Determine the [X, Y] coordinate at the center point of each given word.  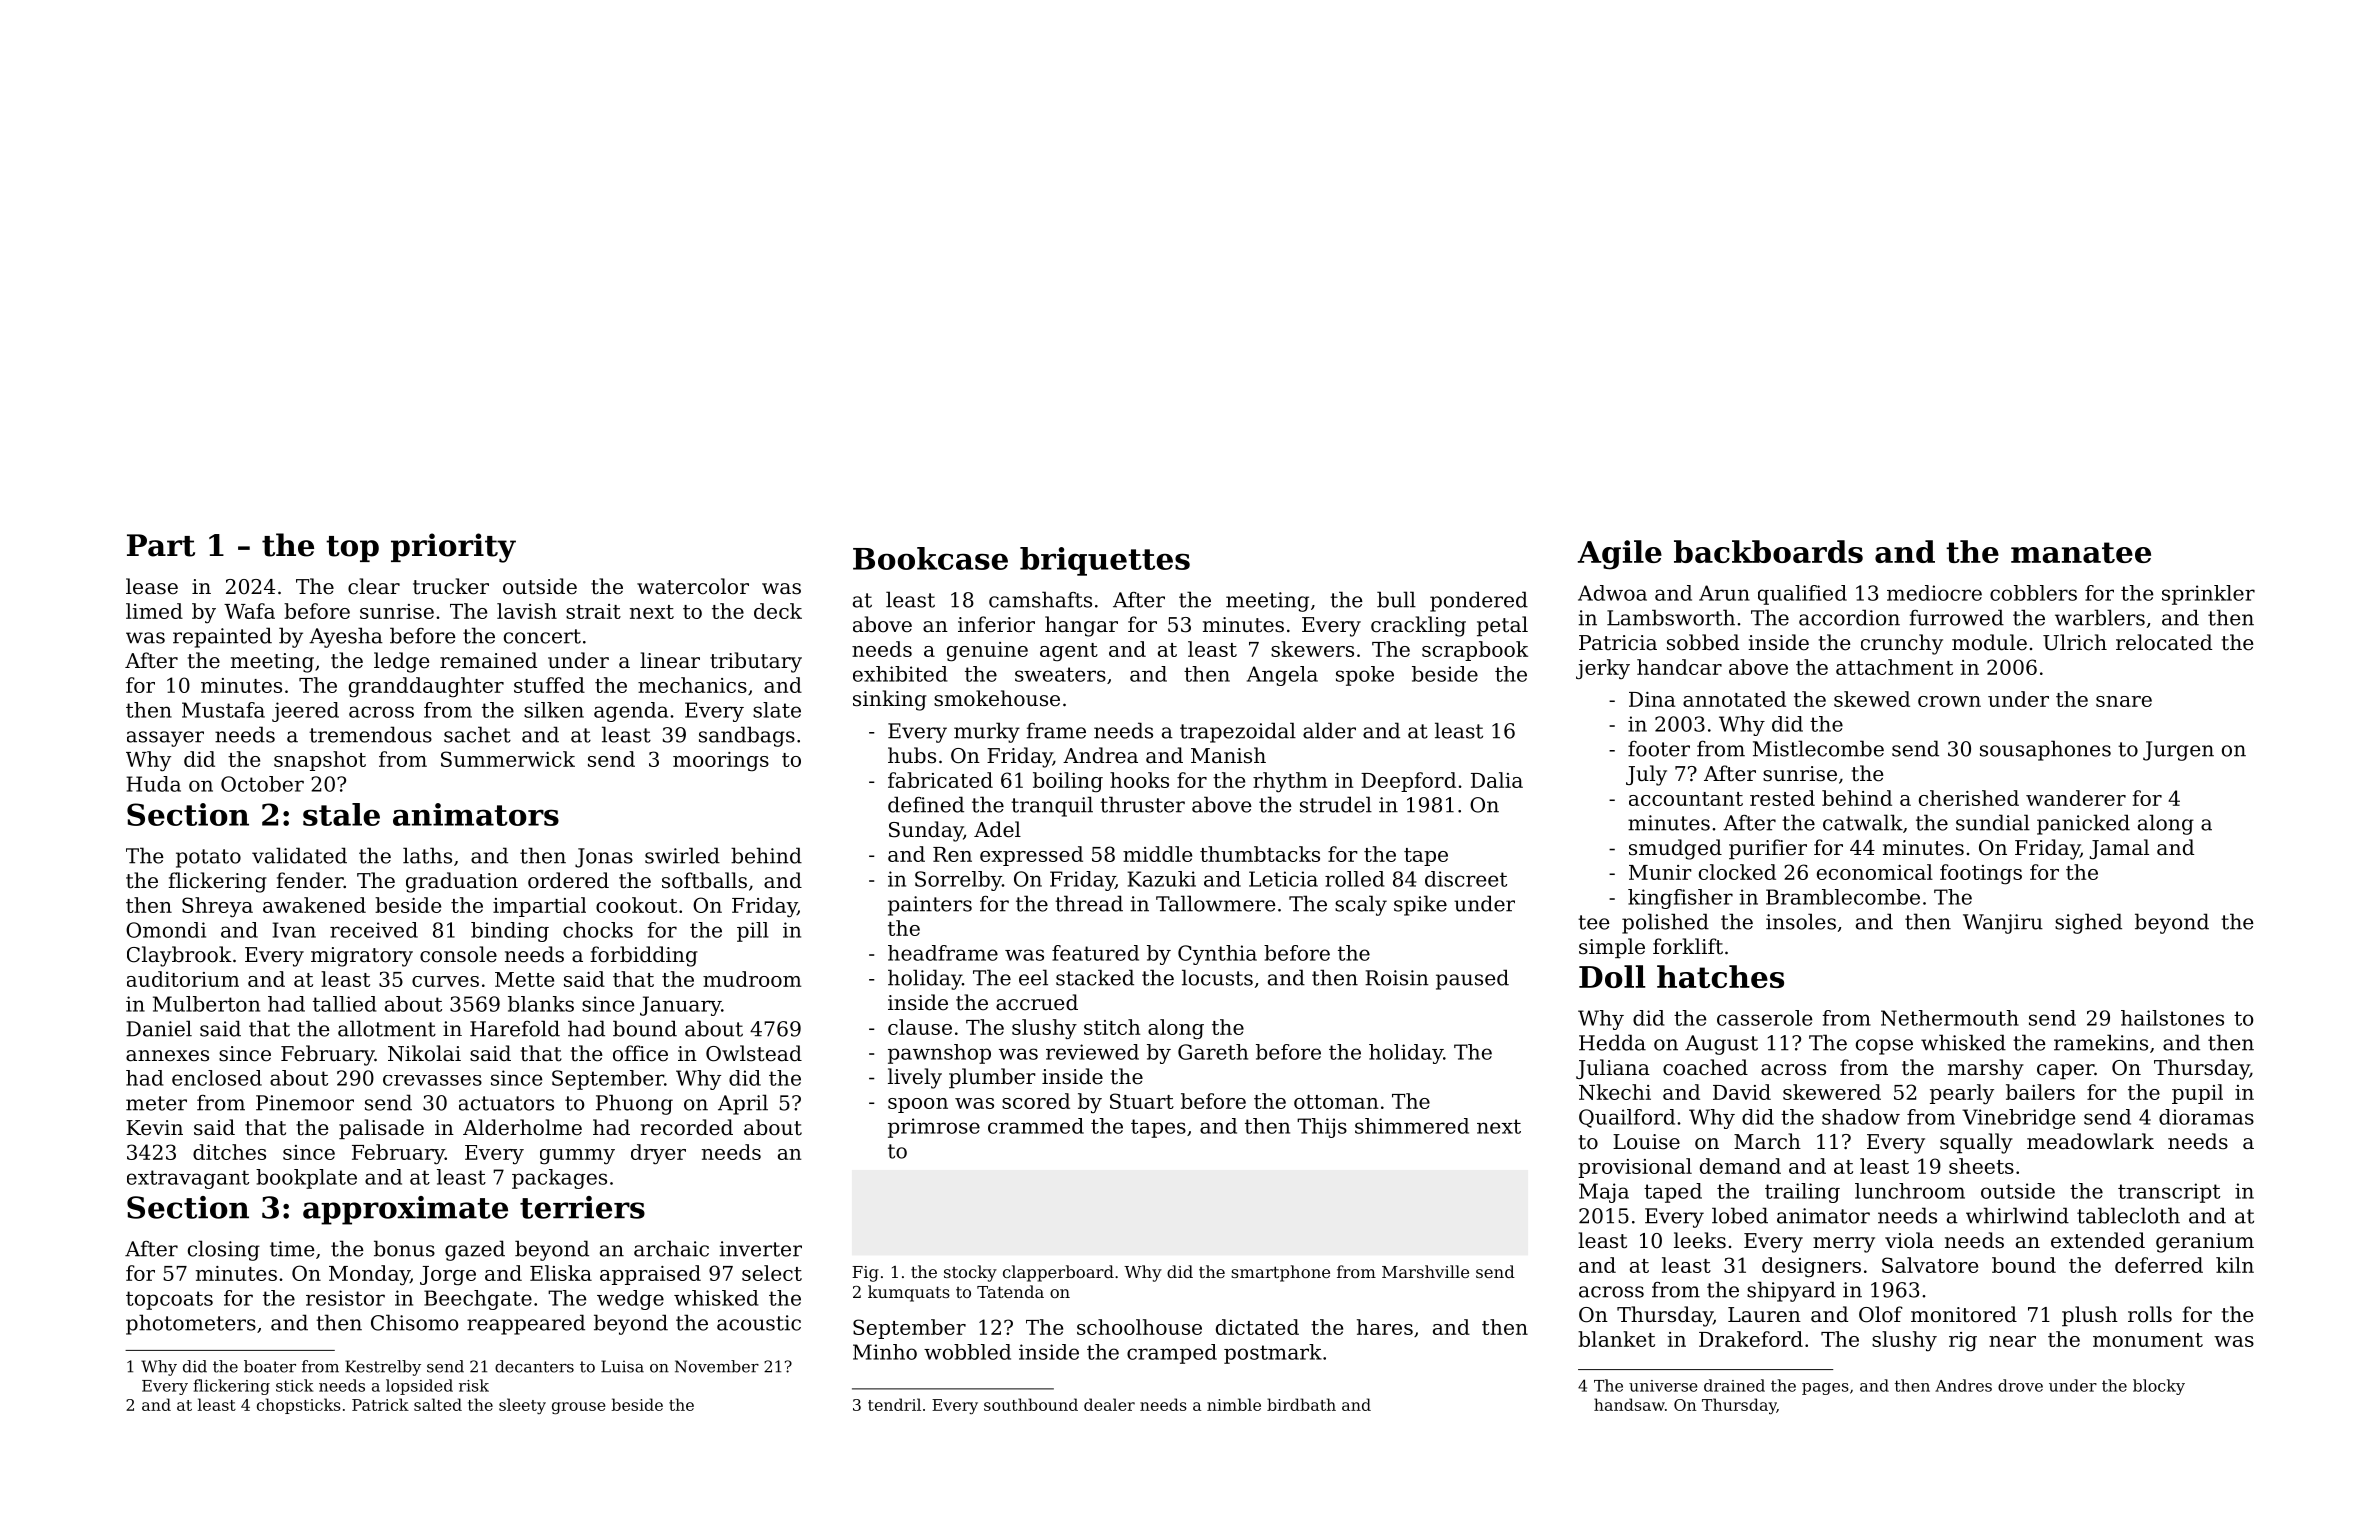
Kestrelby [383, 1368]
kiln [2235, 1265]
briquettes [1105, 561]
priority [453, 548]
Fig [865, 1274]
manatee [2081, 552]
